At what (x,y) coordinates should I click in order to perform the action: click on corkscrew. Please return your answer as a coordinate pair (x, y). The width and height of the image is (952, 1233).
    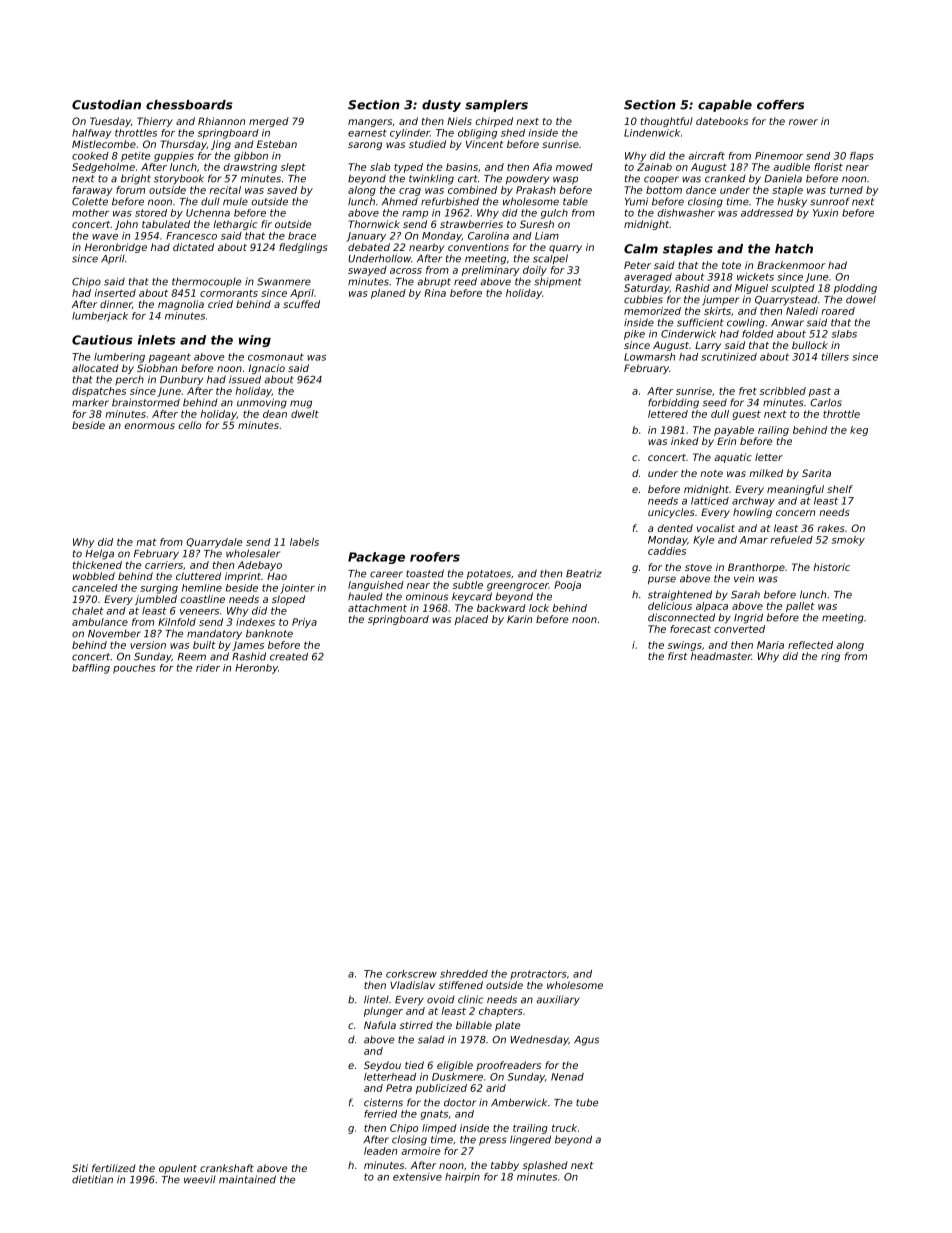
    Looking at the image, I should click on (411, 974).
